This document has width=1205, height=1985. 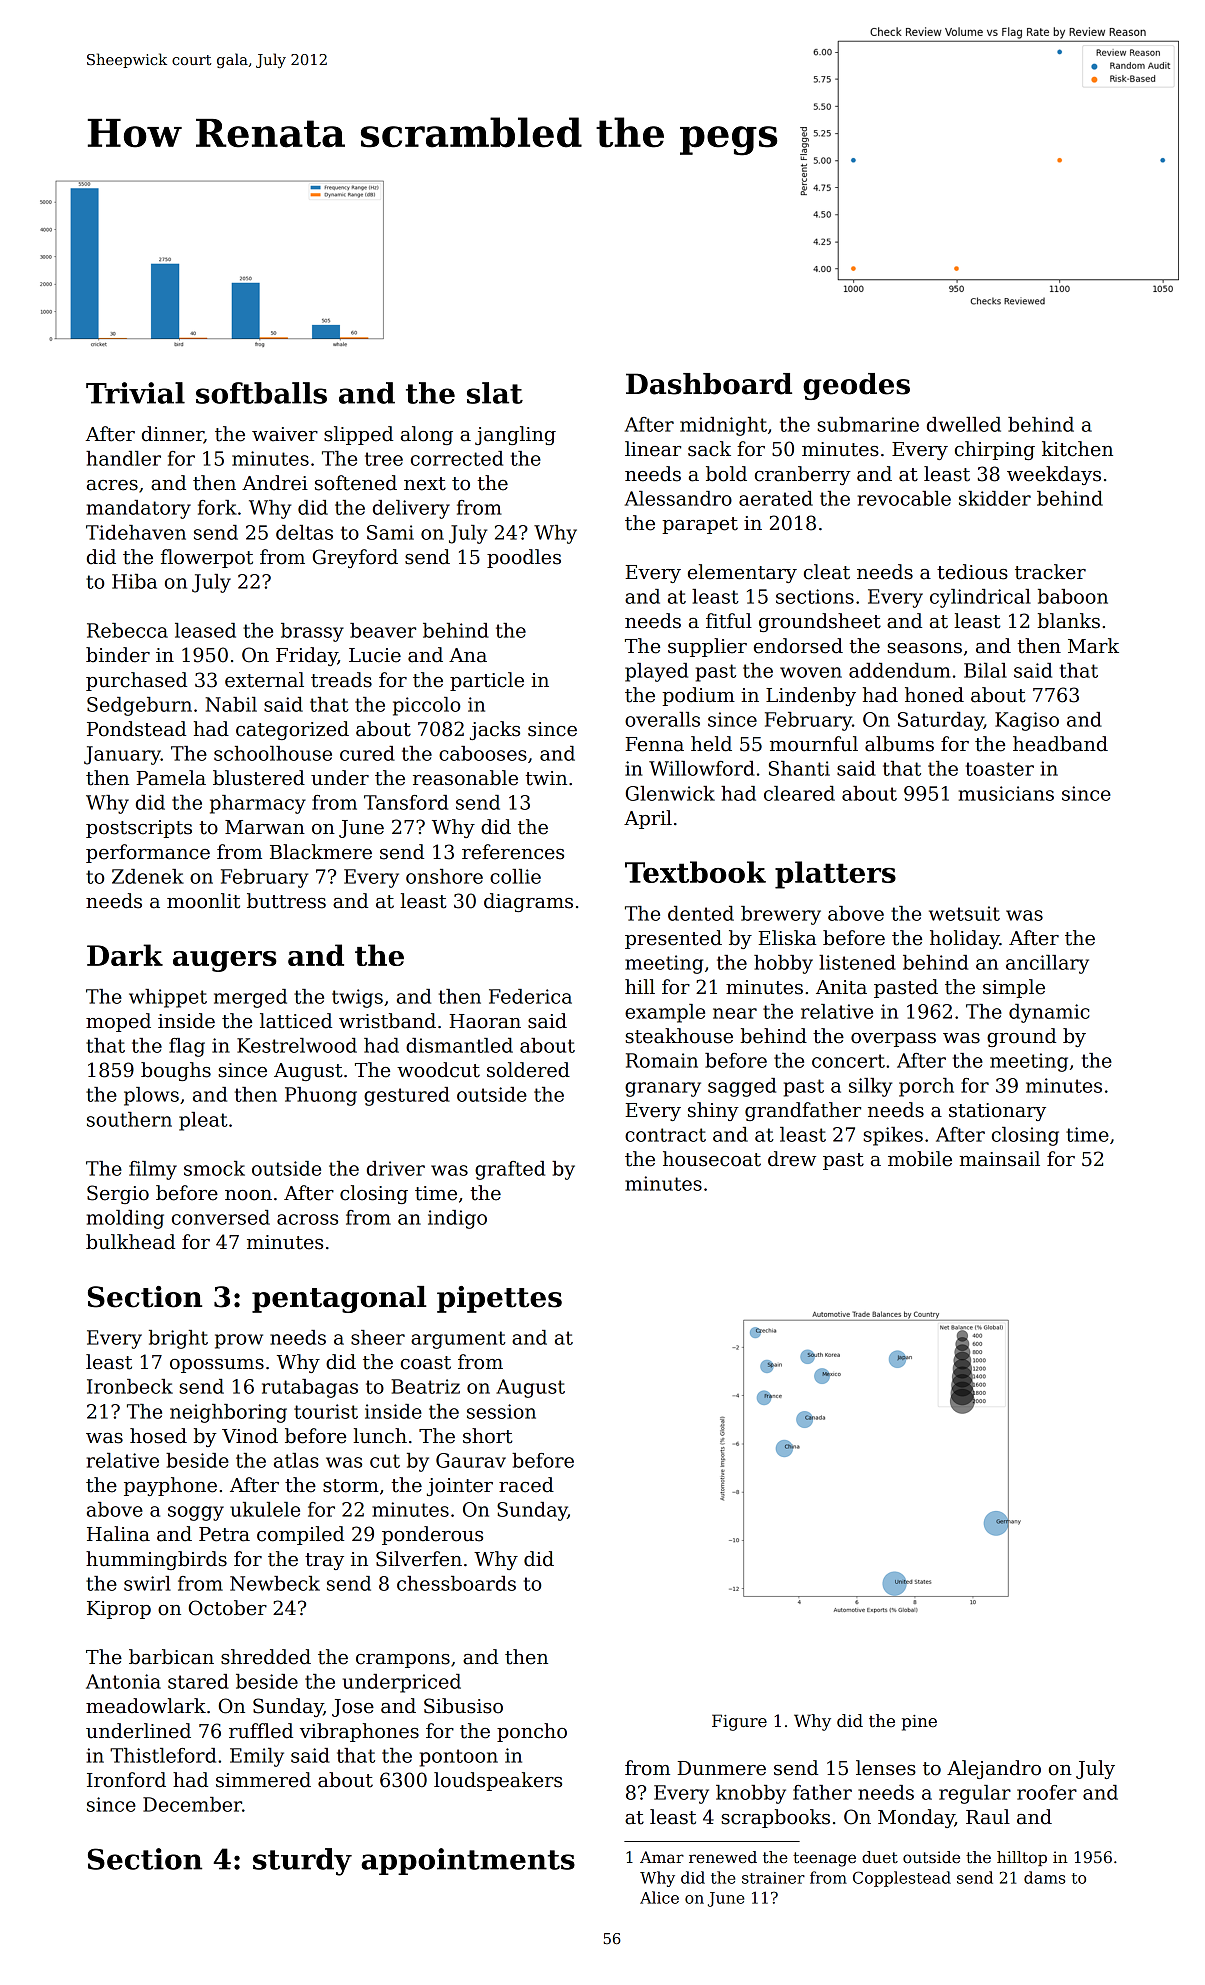 What do you see at coordinates (217, 1366) in the document?
I see `opossums` at bounding box center [217, 1366].
